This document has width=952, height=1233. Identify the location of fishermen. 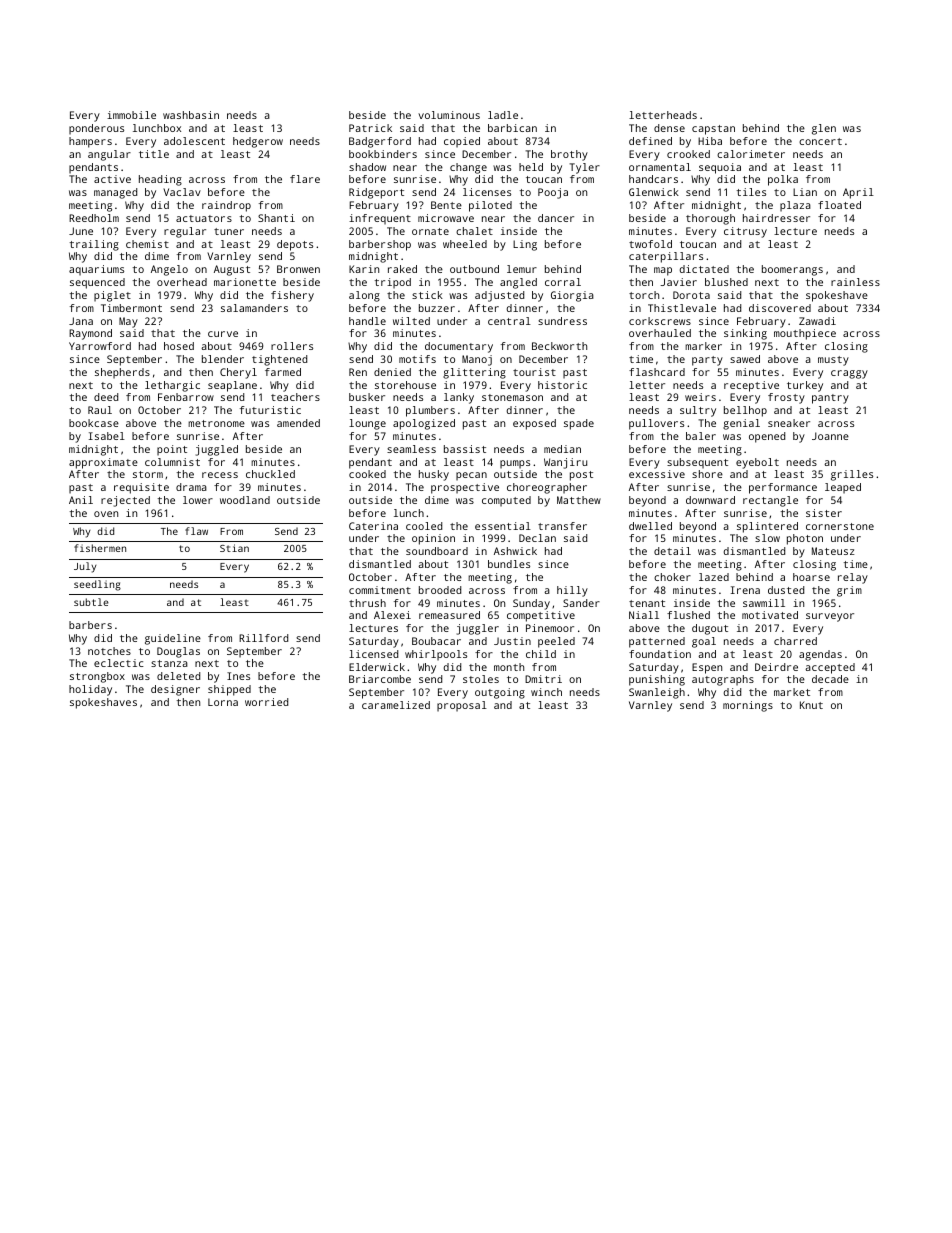
(100, 548).
